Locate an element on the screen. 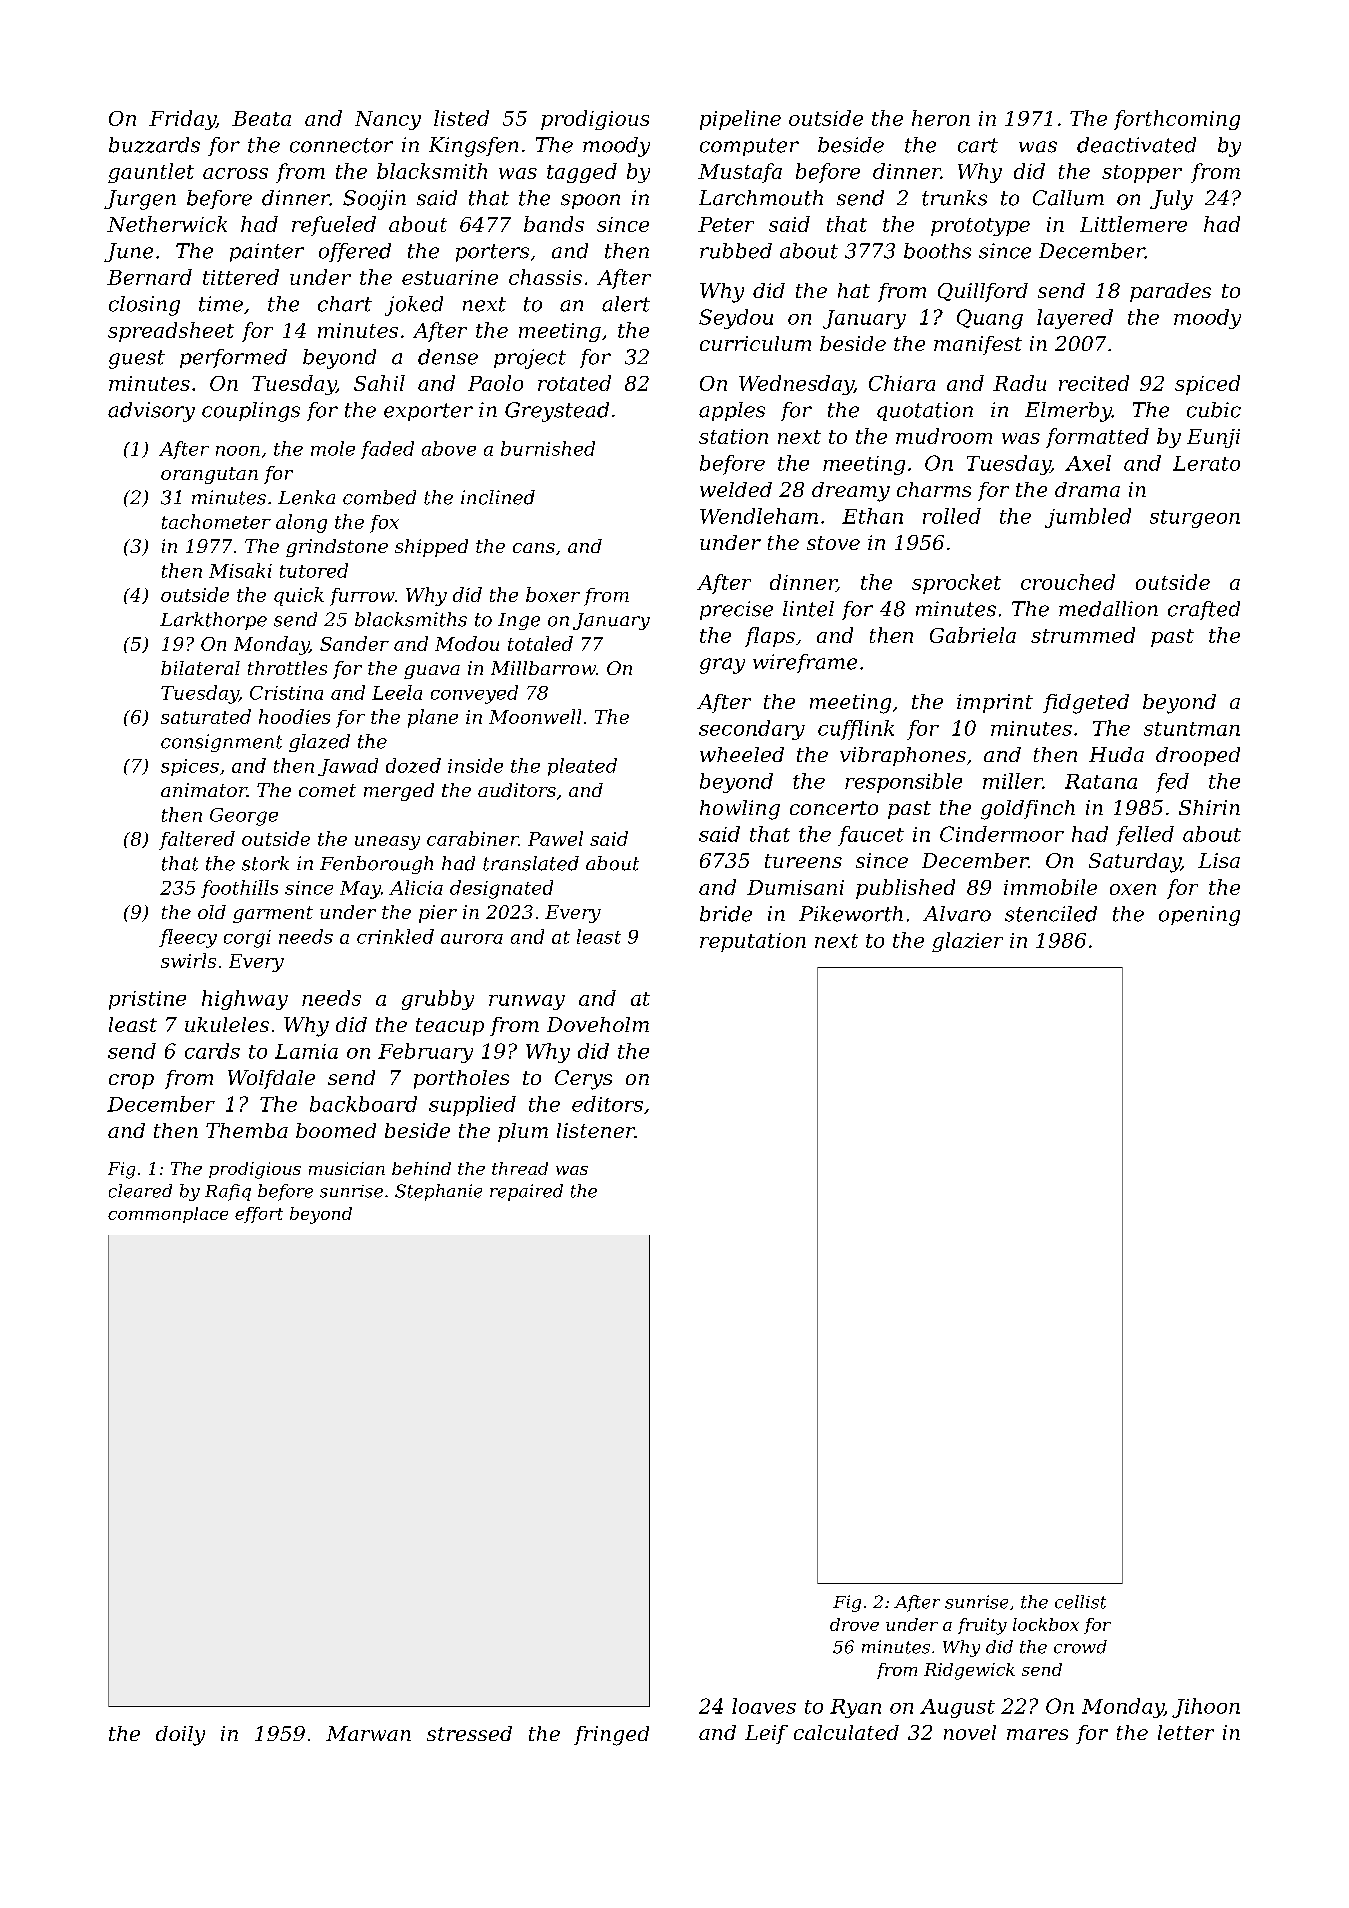  Shirin is located at coordinates (1209, 807).
